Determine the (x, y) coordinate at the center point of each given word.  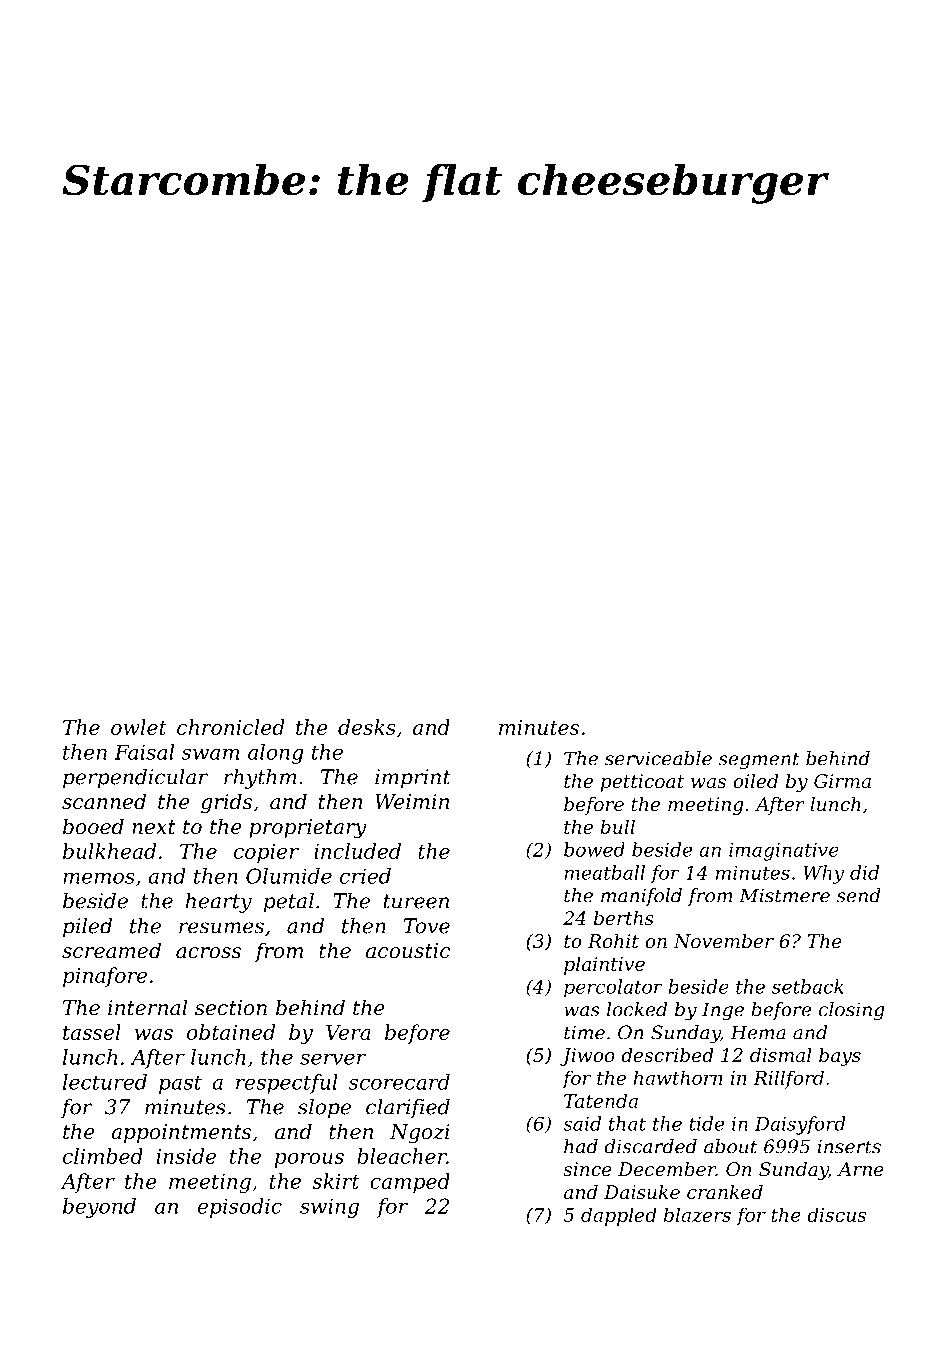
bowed (594, 849)
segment (759, 761)
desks (367, 727)
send (859, 895)
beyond (99, 1208)
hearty (219, 903)
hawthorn (678, 1077)
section (231, 1008)
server (333, 1059)
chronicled (231, 727)
